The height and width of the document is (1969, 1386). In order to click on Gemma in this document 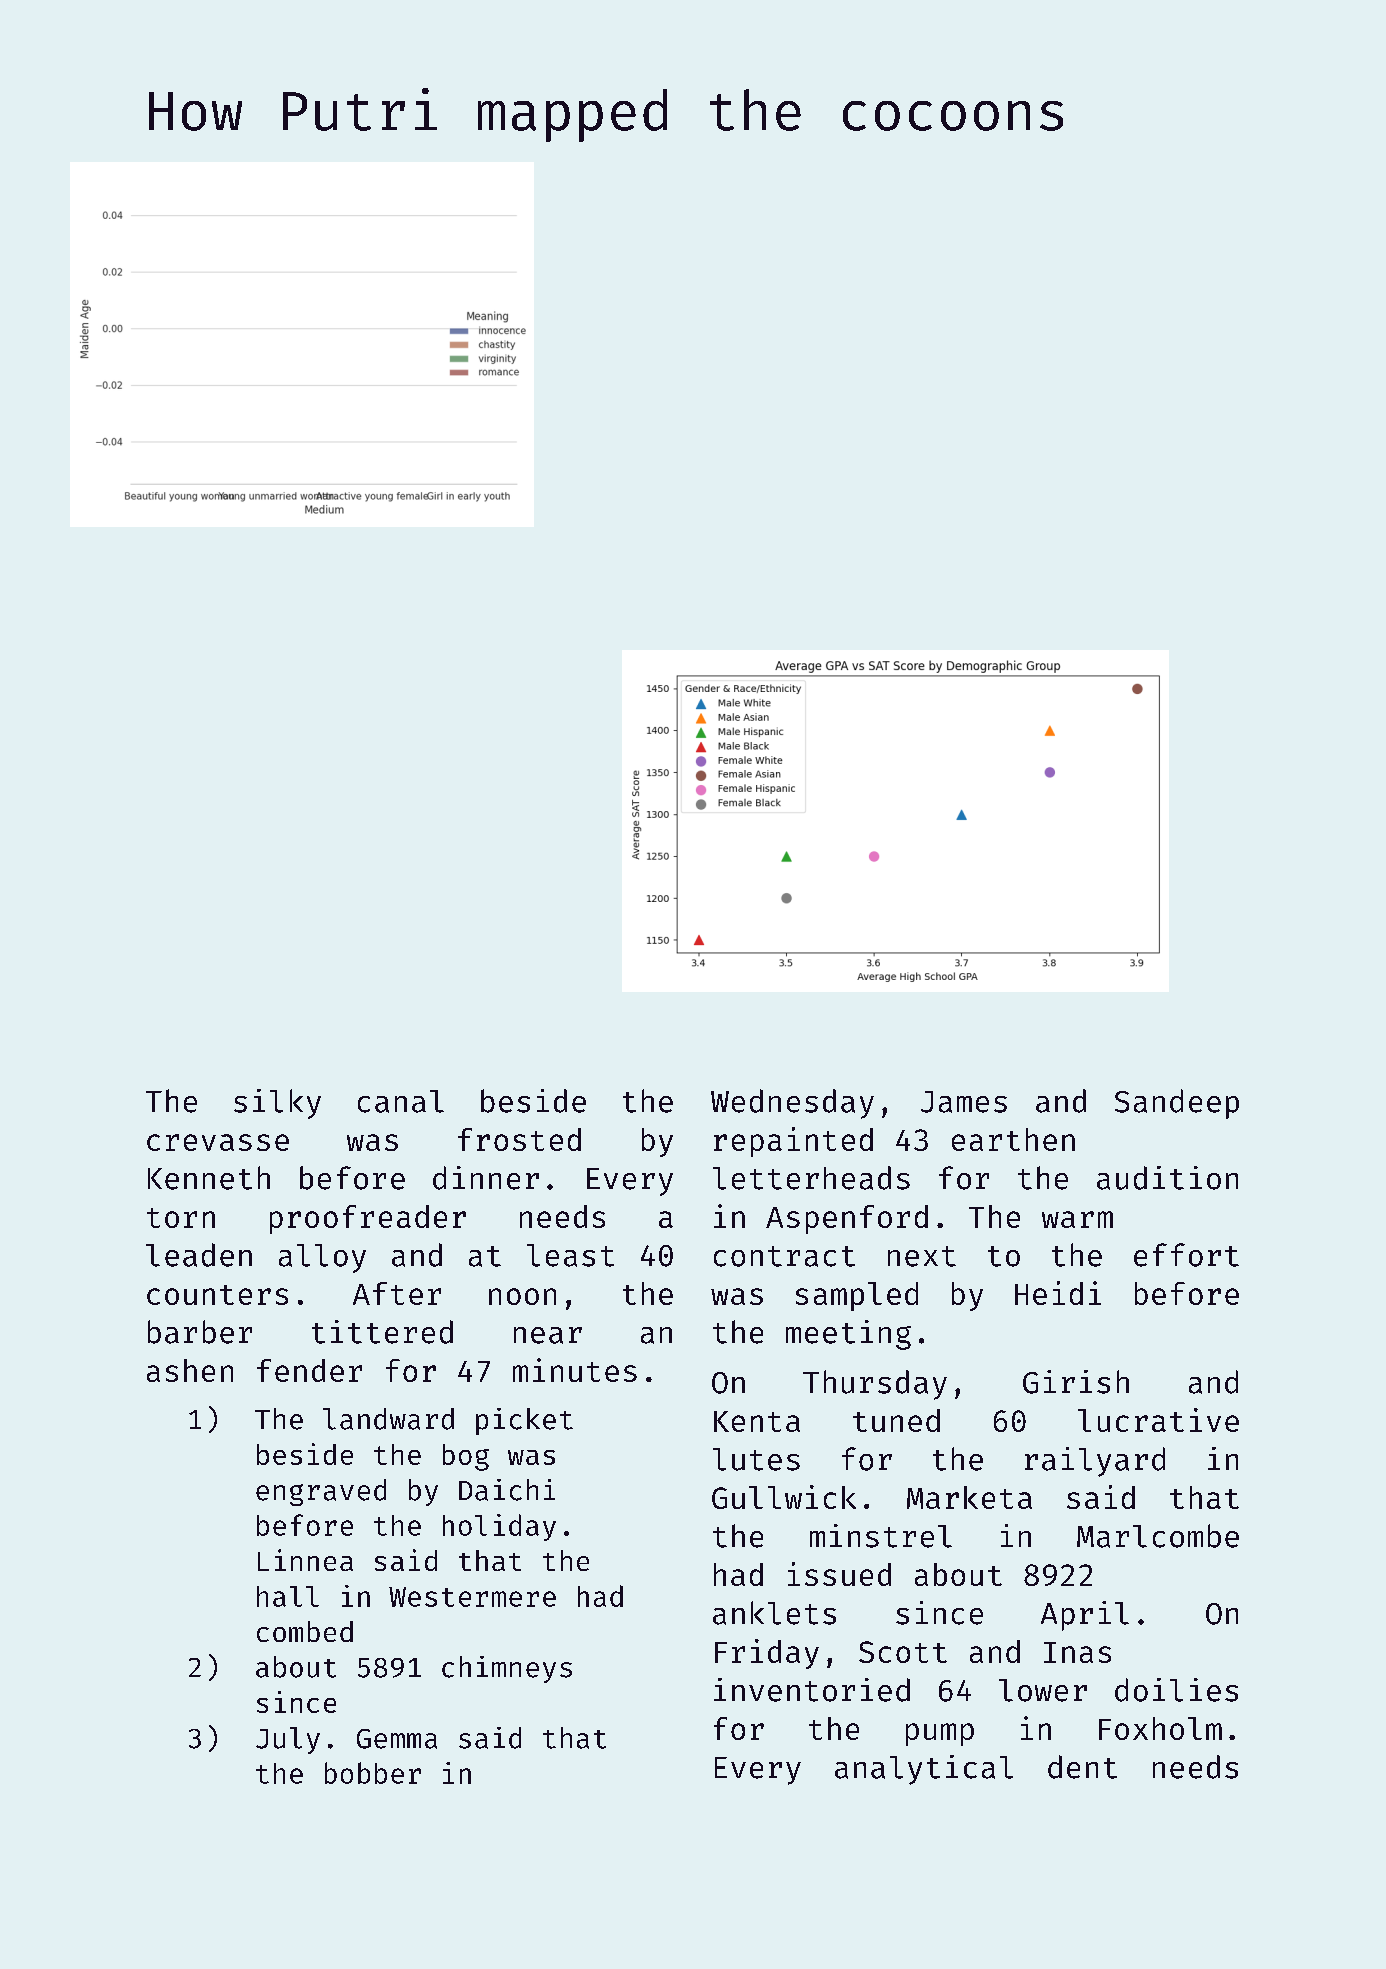, I will do `click(397, 1739)`.
